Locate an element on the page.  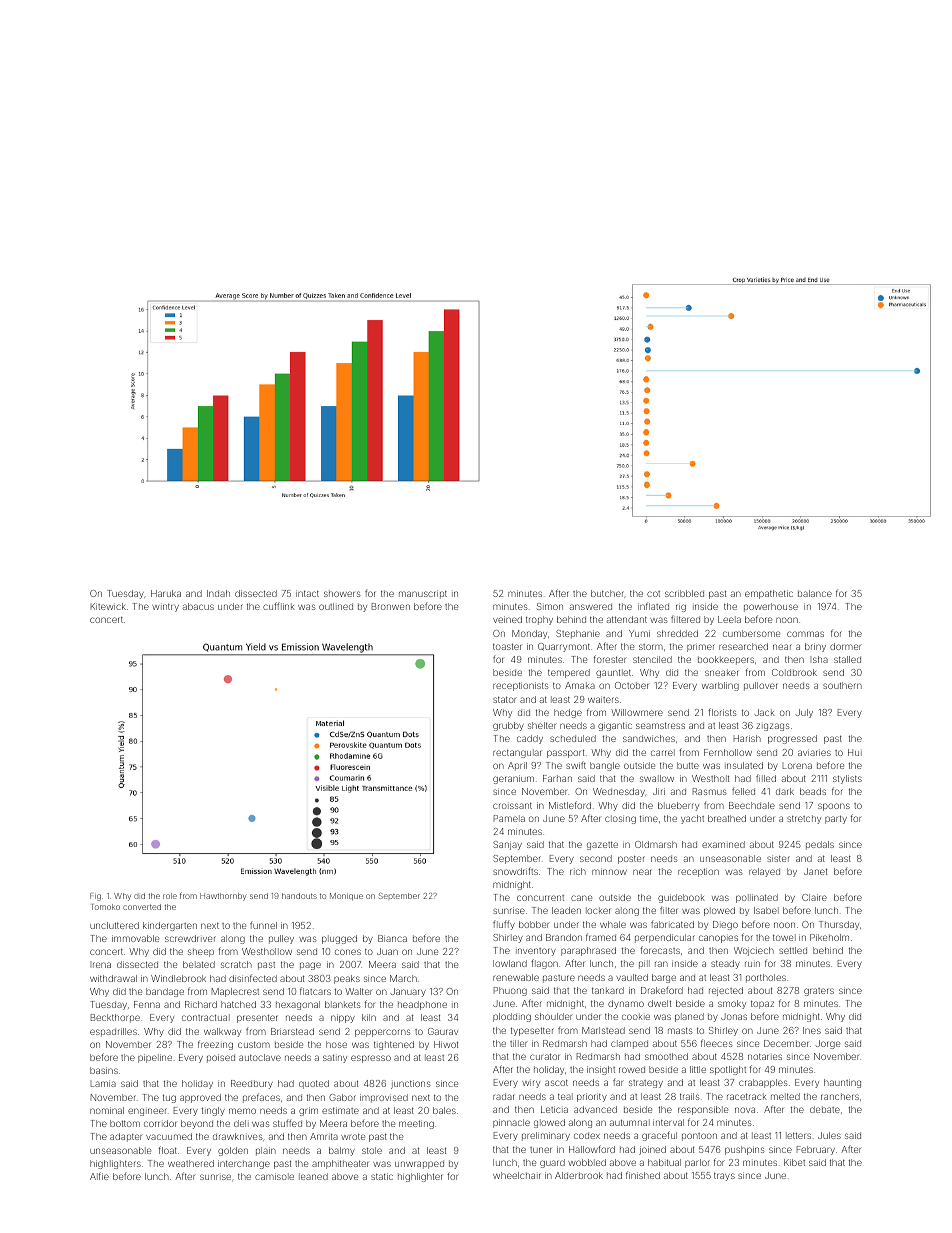
Kitewick is located at coordinates (108, 606).
